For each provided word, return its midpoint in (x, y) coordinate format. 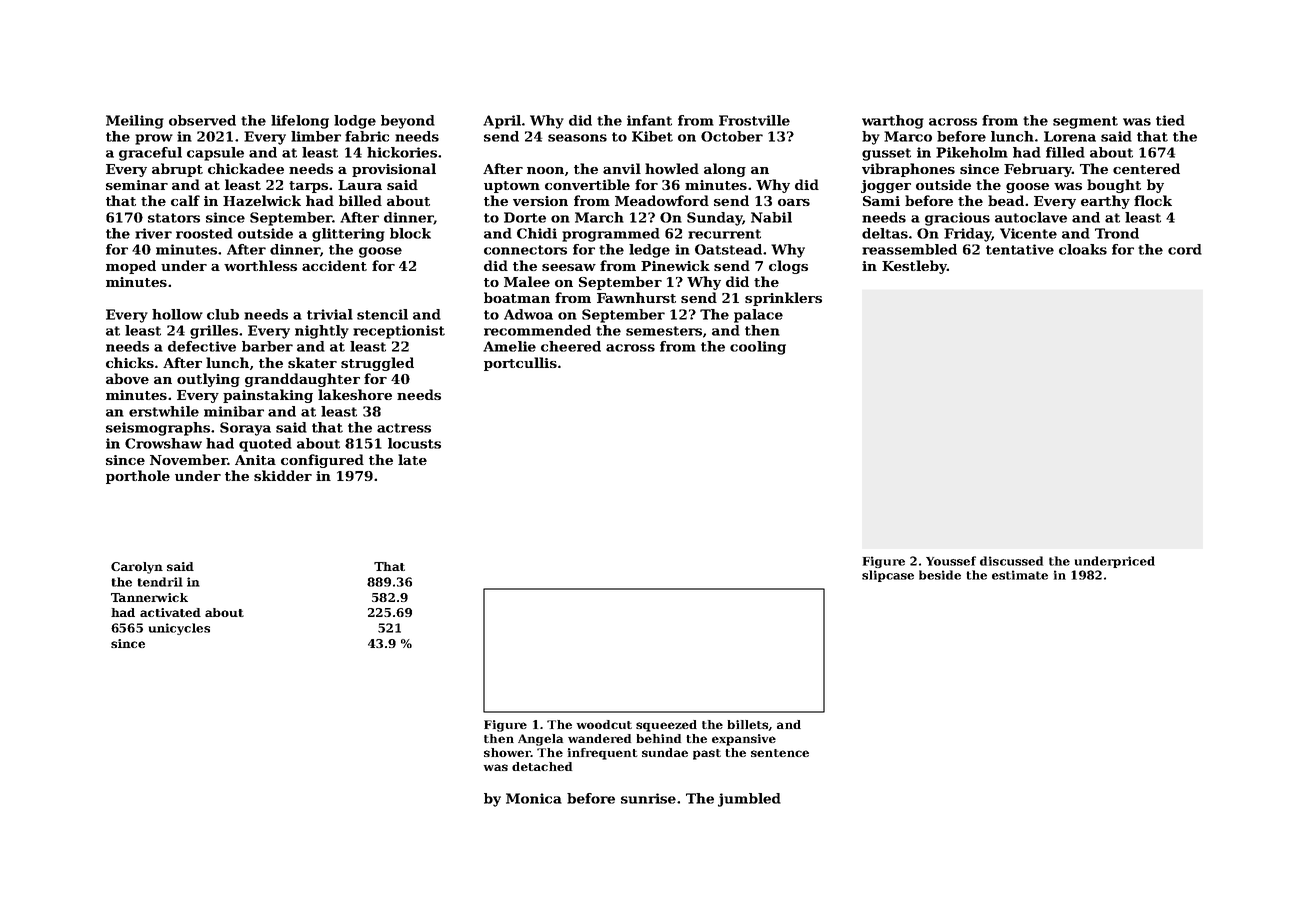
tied (1170, 120)
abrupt (177, 170)
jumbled (749, 800)
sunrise (648, 798)
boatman (517, 297)
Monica (534, 798)
